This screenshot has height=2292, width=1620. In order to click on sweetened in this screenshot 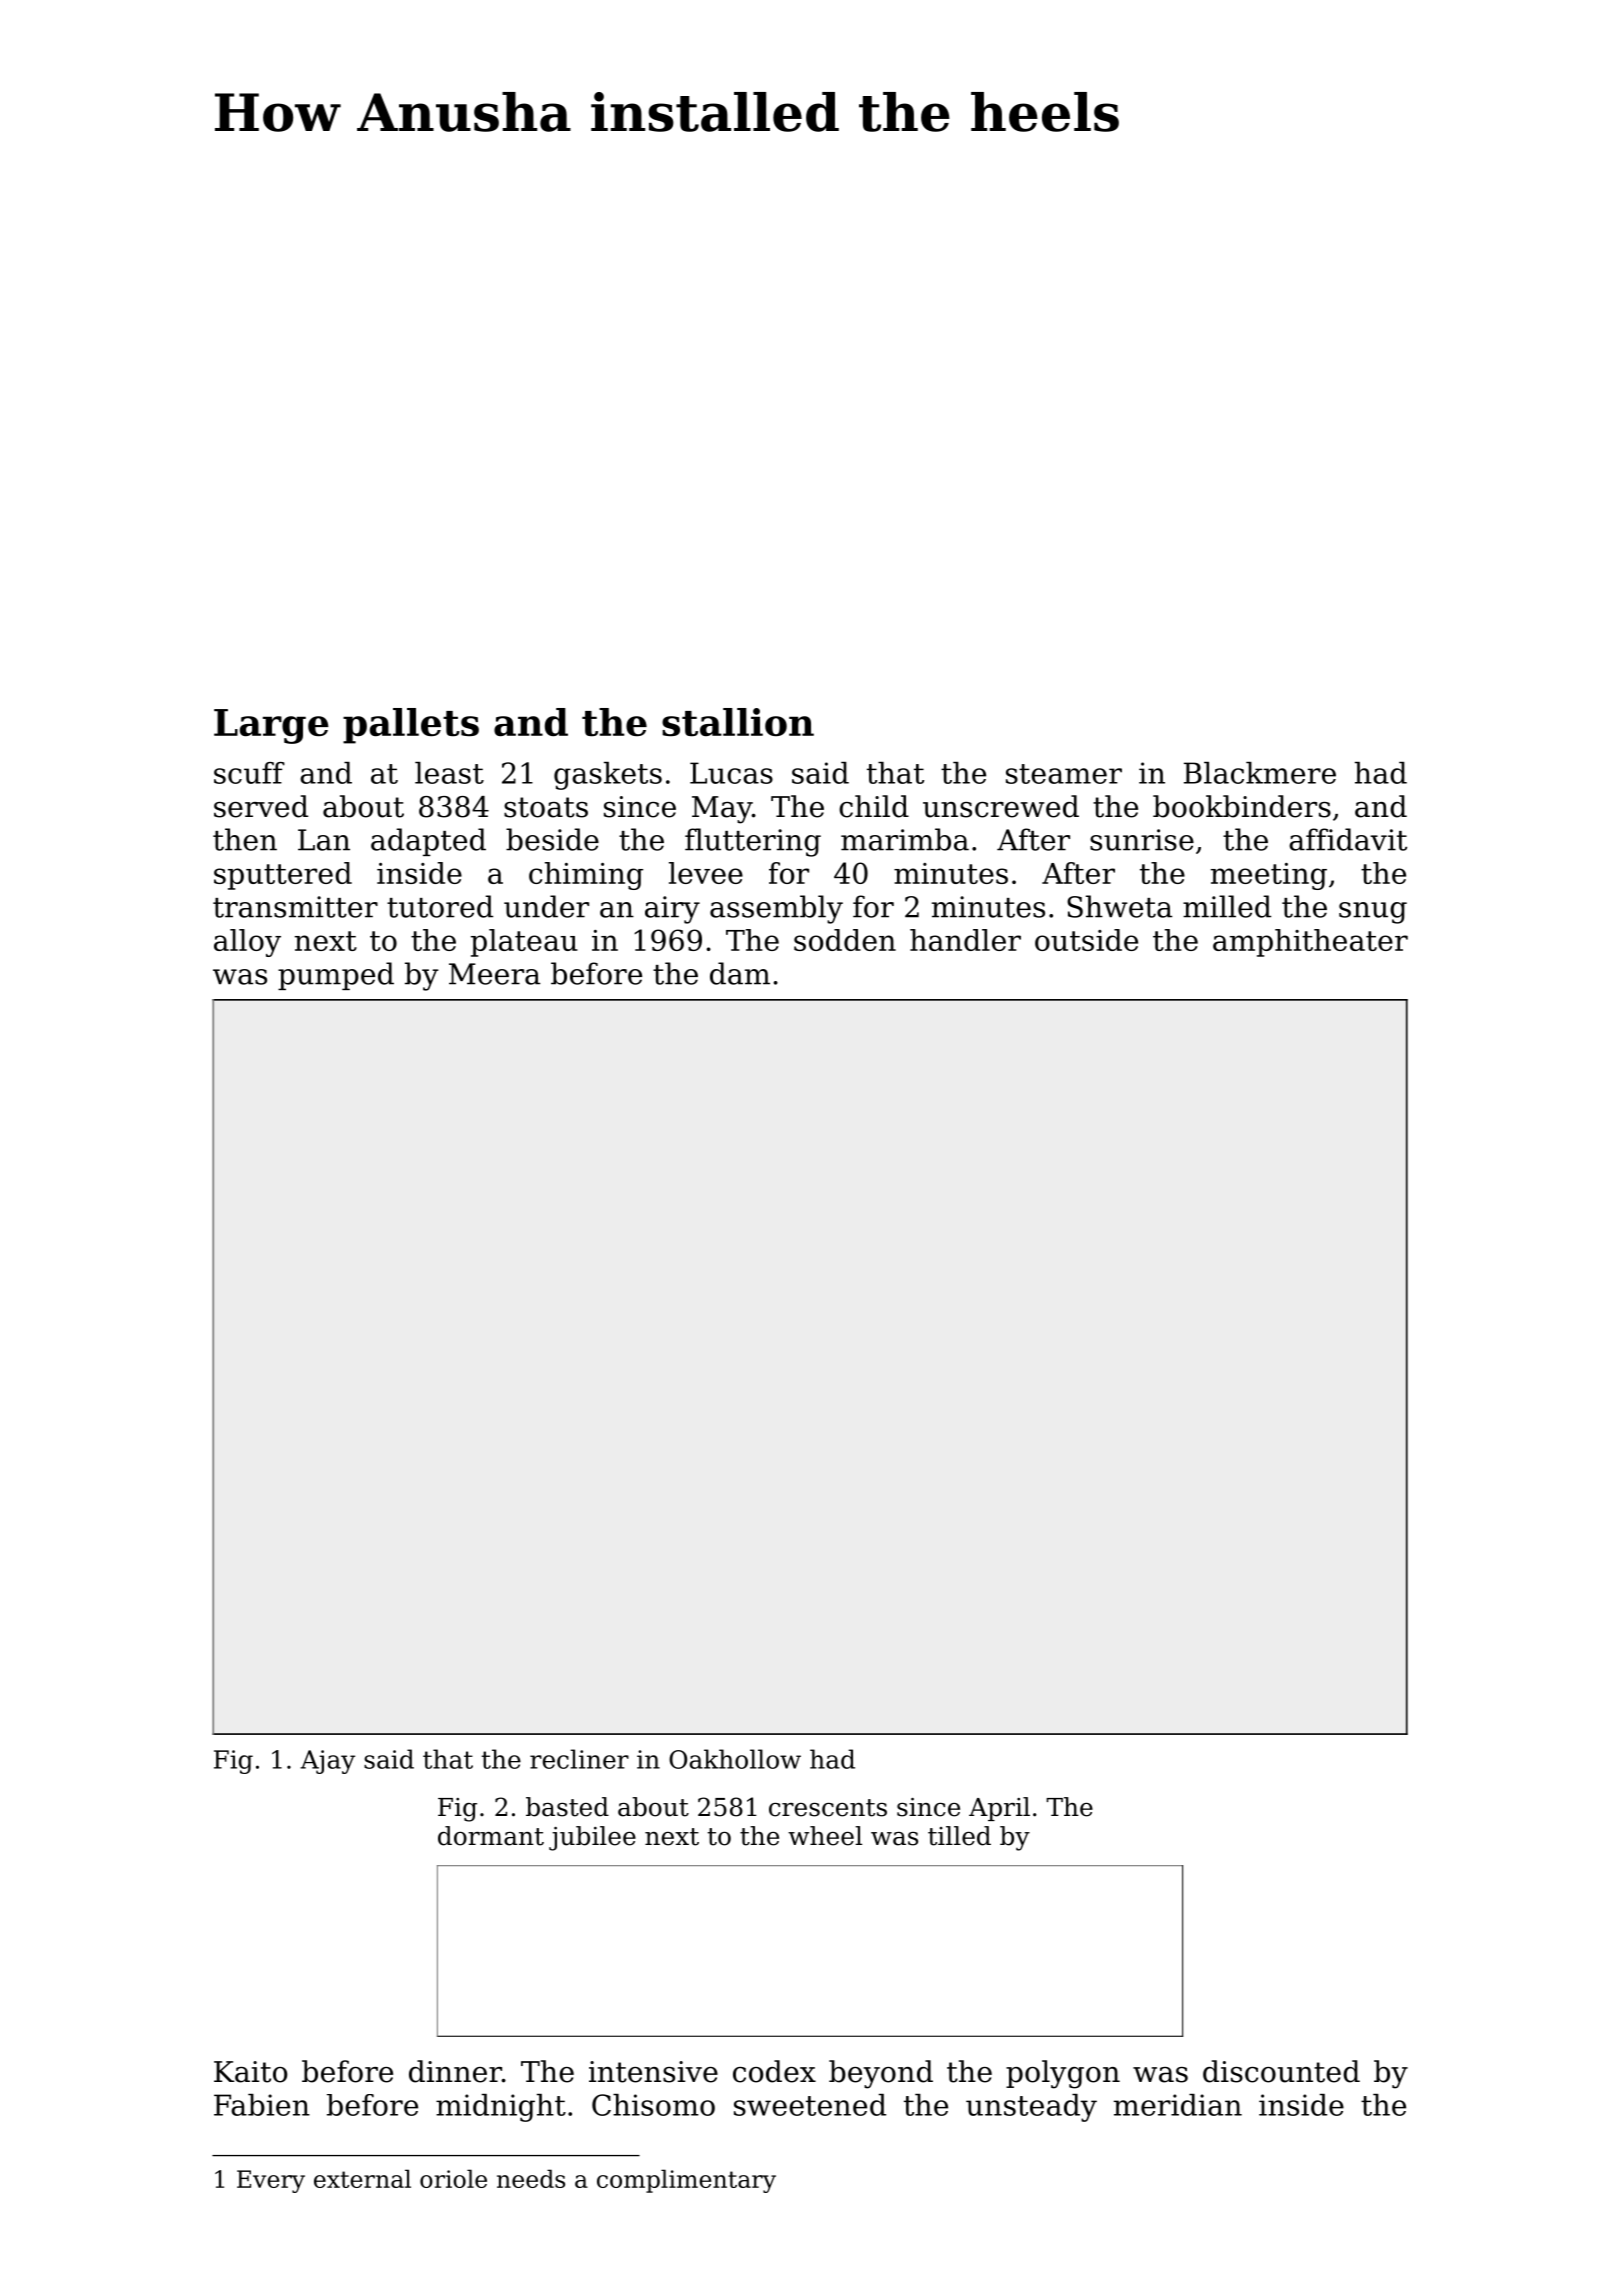, I will do `click(810, 2105)`.
